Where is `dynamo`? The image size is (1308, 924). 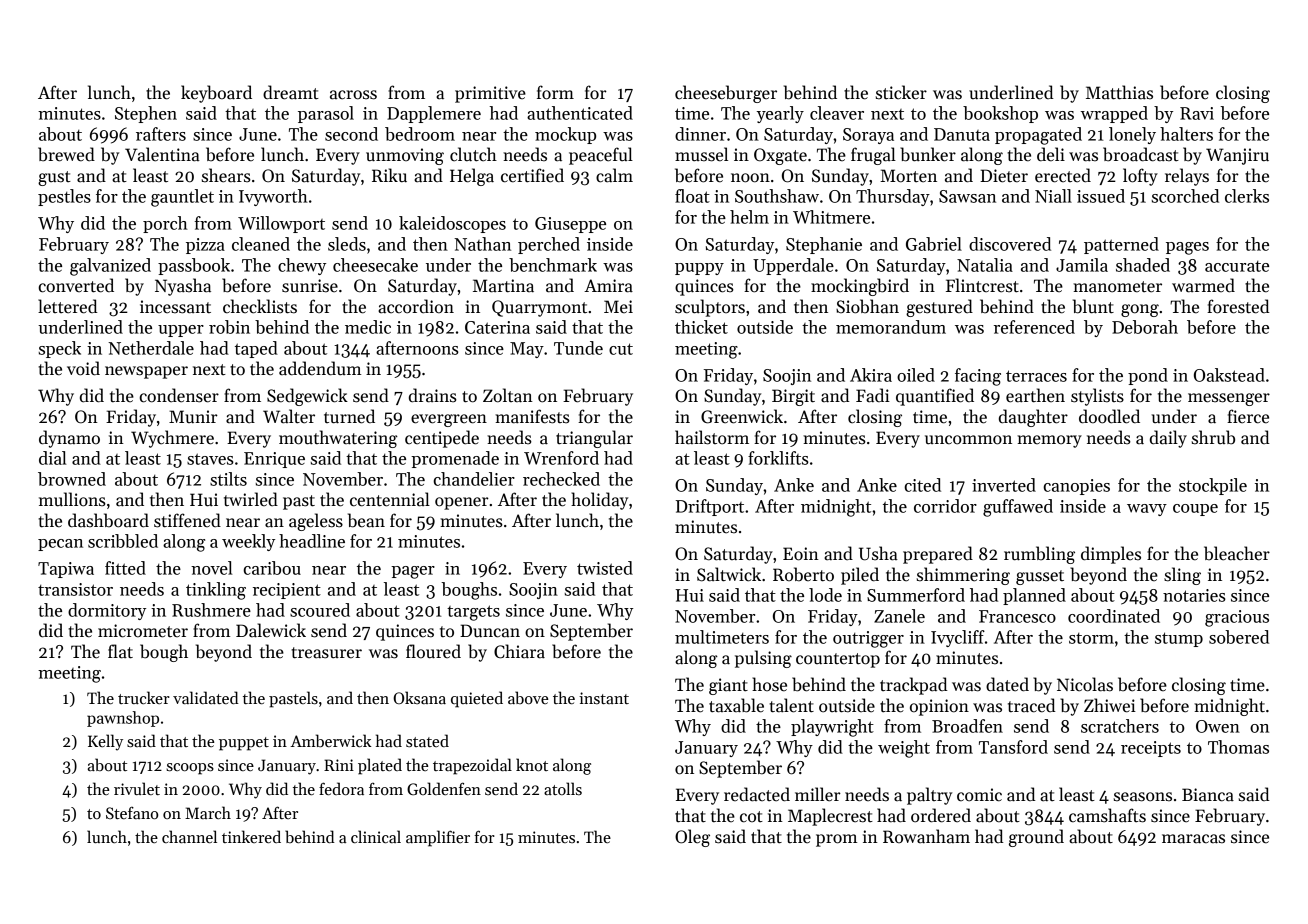 dynamo is located at coordinates (69, 439).
